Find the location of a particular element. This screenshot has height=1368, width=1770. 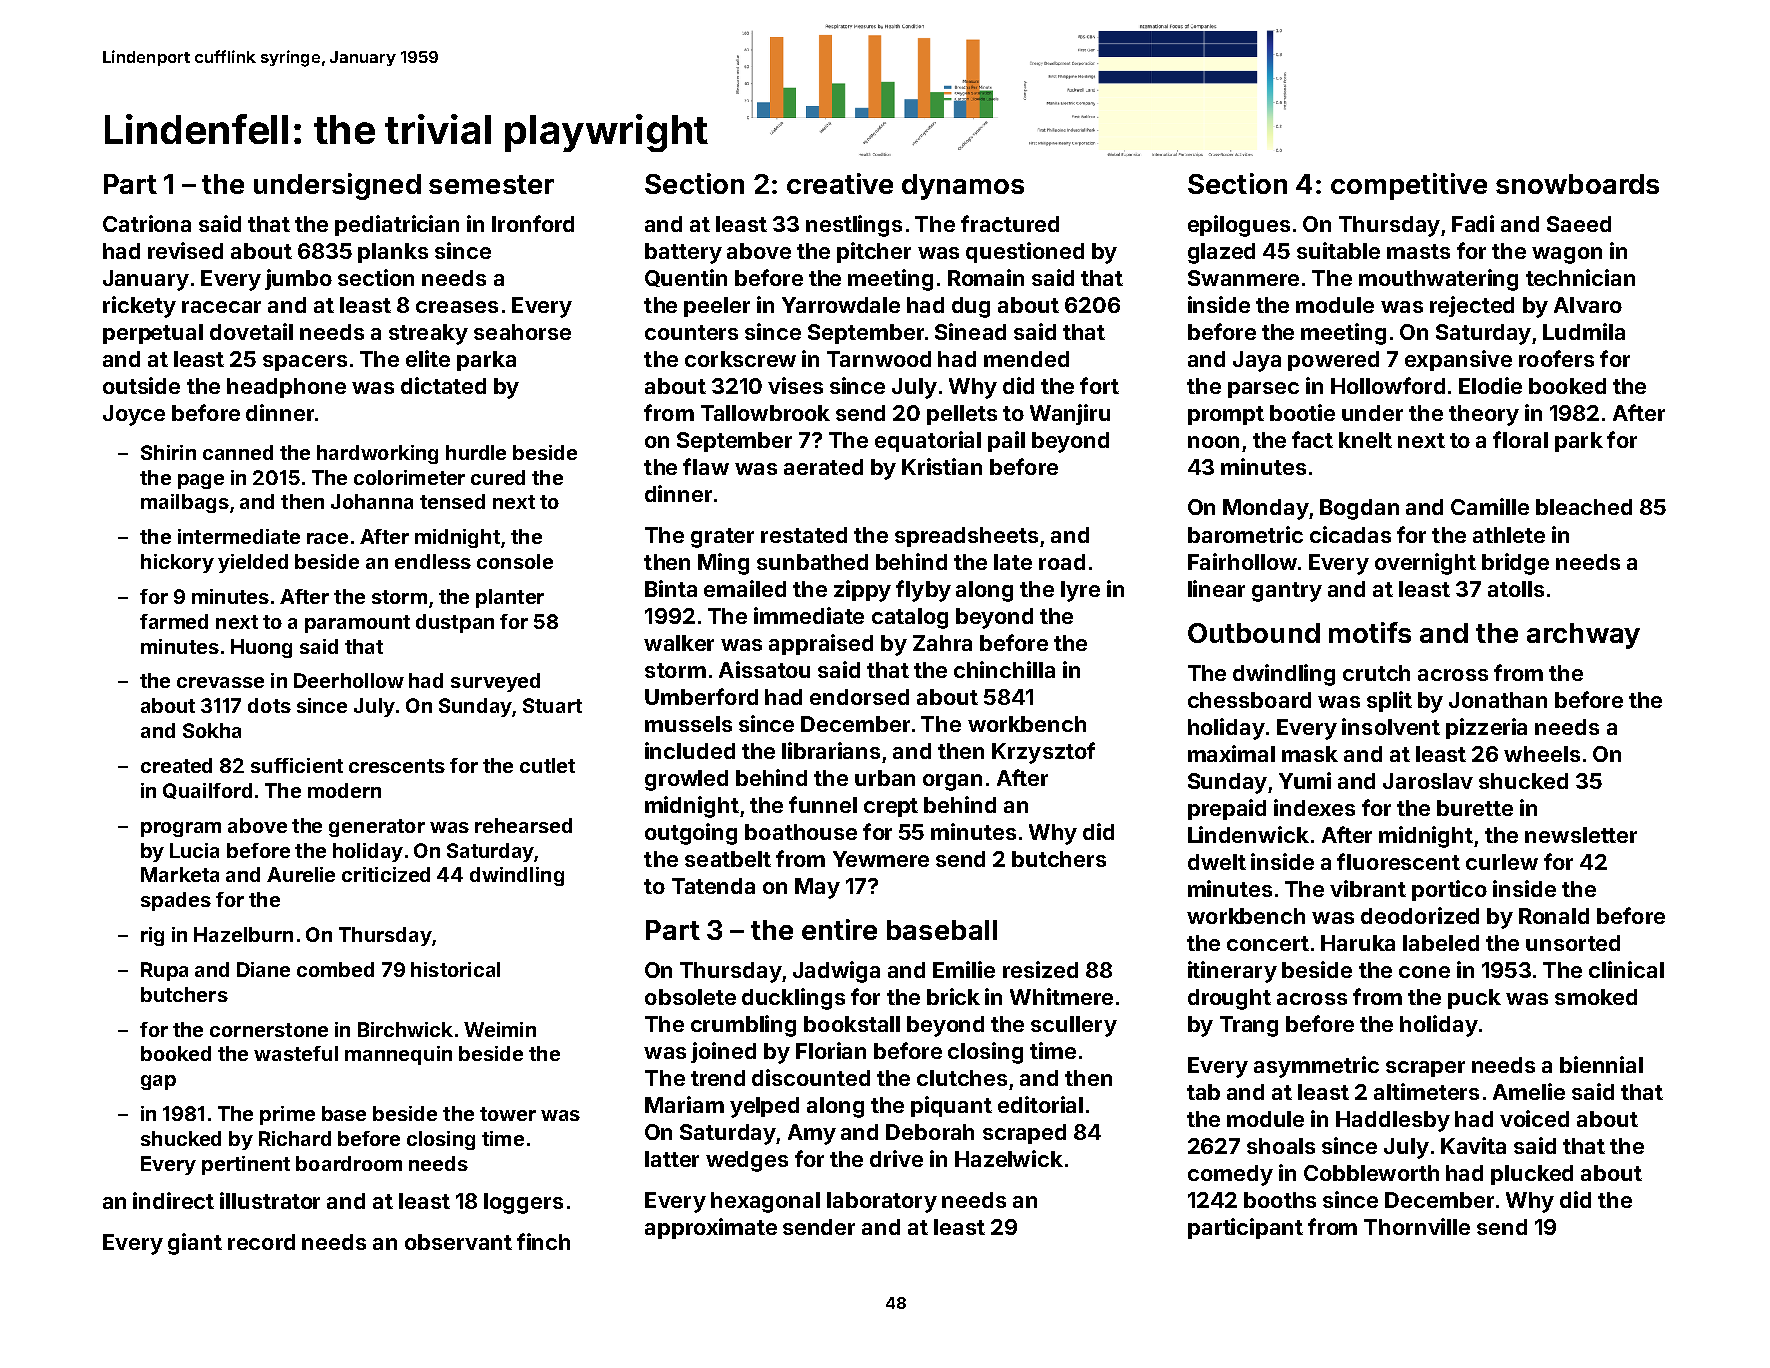

spreadsheets is located at coordinates (966, 537).
